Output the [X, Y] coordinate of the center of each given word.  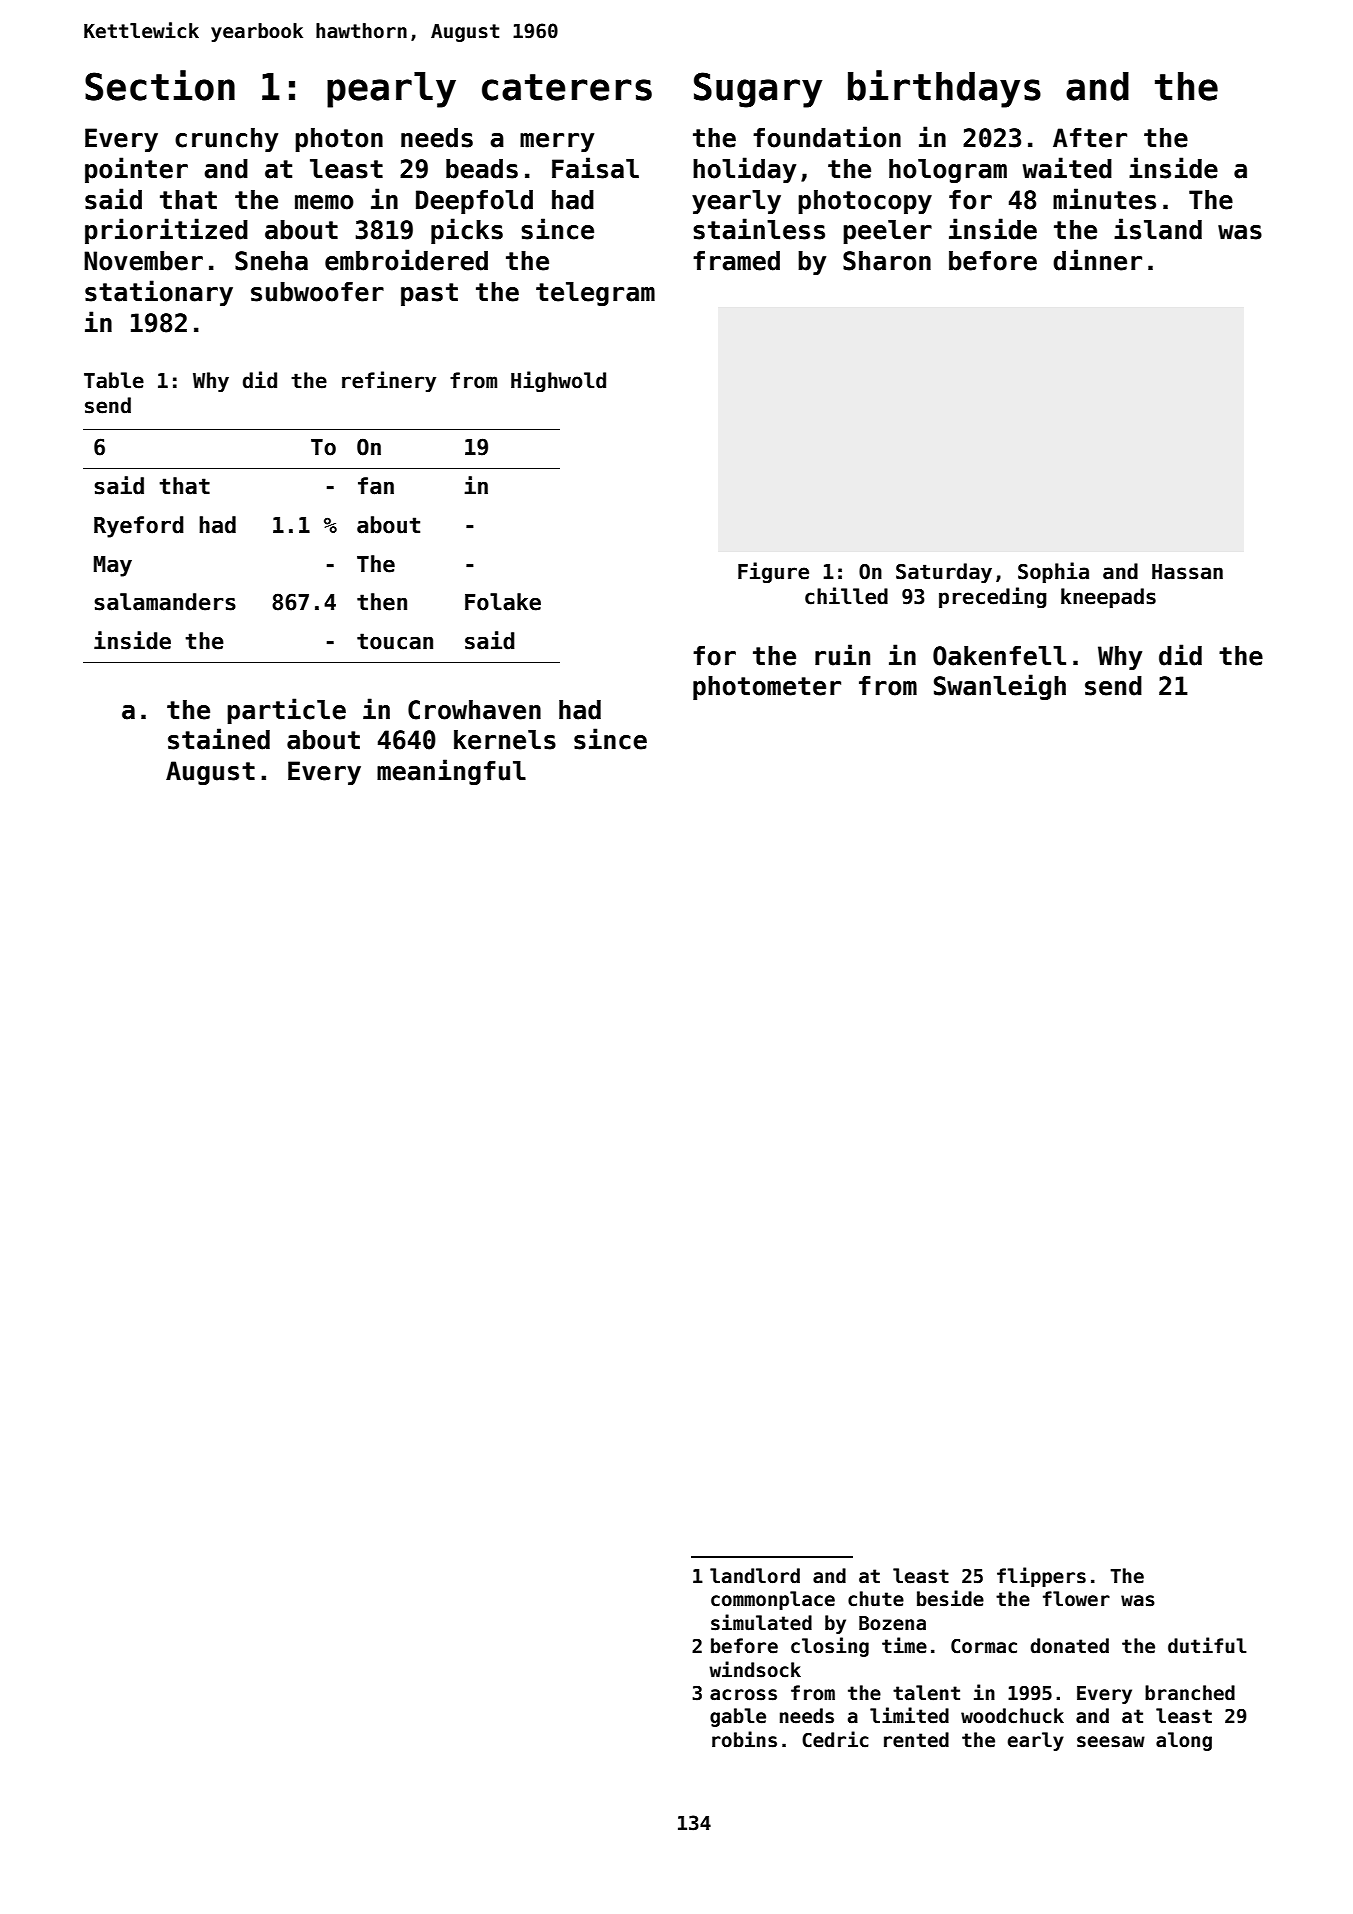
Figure [773, 572]
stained [219, 739]
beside [950, 1598]
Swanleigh [1000, 687]
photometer [767, 688]
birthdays [944, 89]
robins [744, 1739]
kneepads [1108, 598]
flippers [1041, 1577]
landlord [755, 1576]
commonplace [773, 1600]
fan [376, 486]
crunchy [226, 140]
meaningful [451, 772]
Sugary [758, 90]
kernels [505, 740]
